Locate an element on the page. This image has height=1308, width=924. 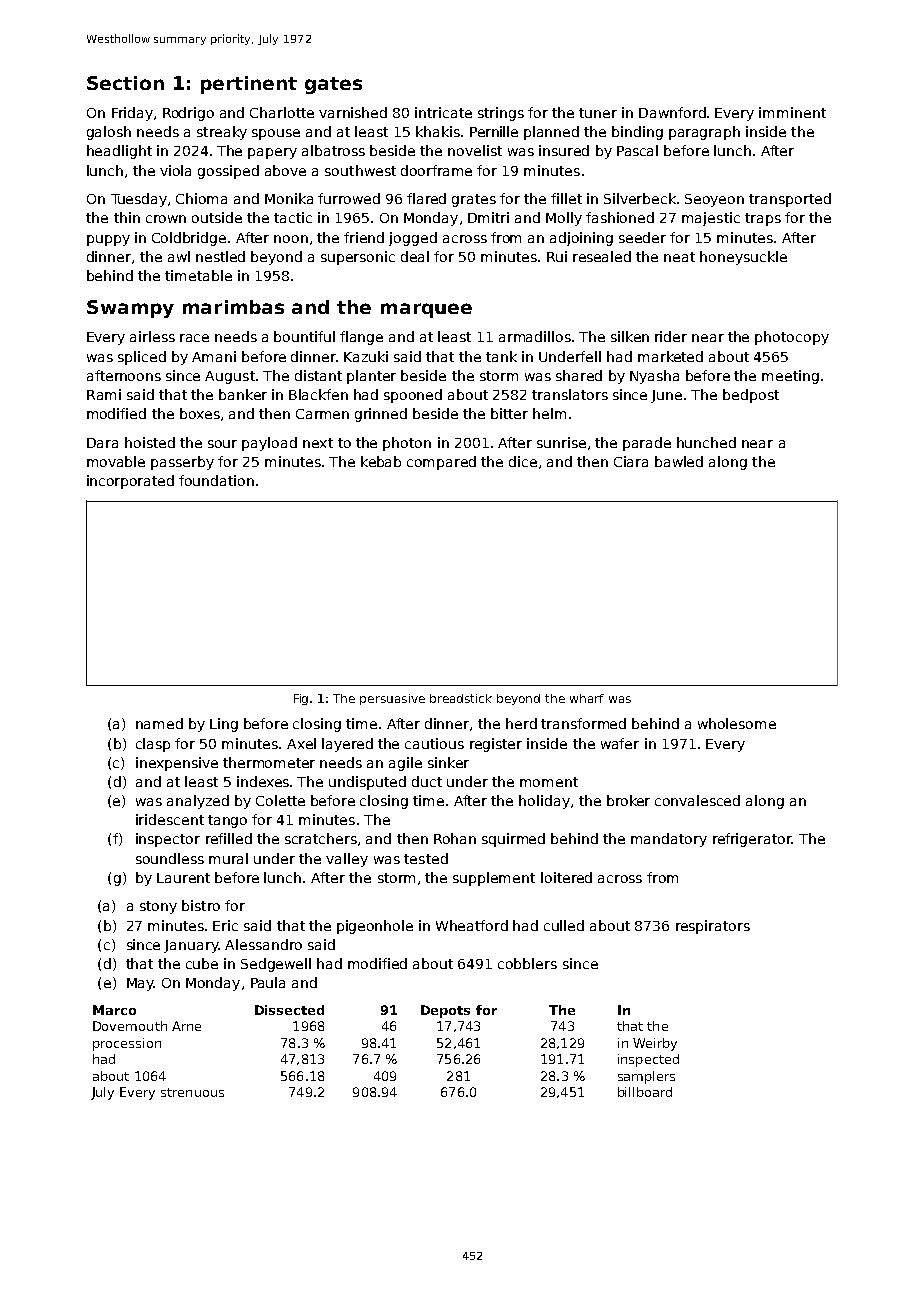
gates is located at coordinates (333, 85).
